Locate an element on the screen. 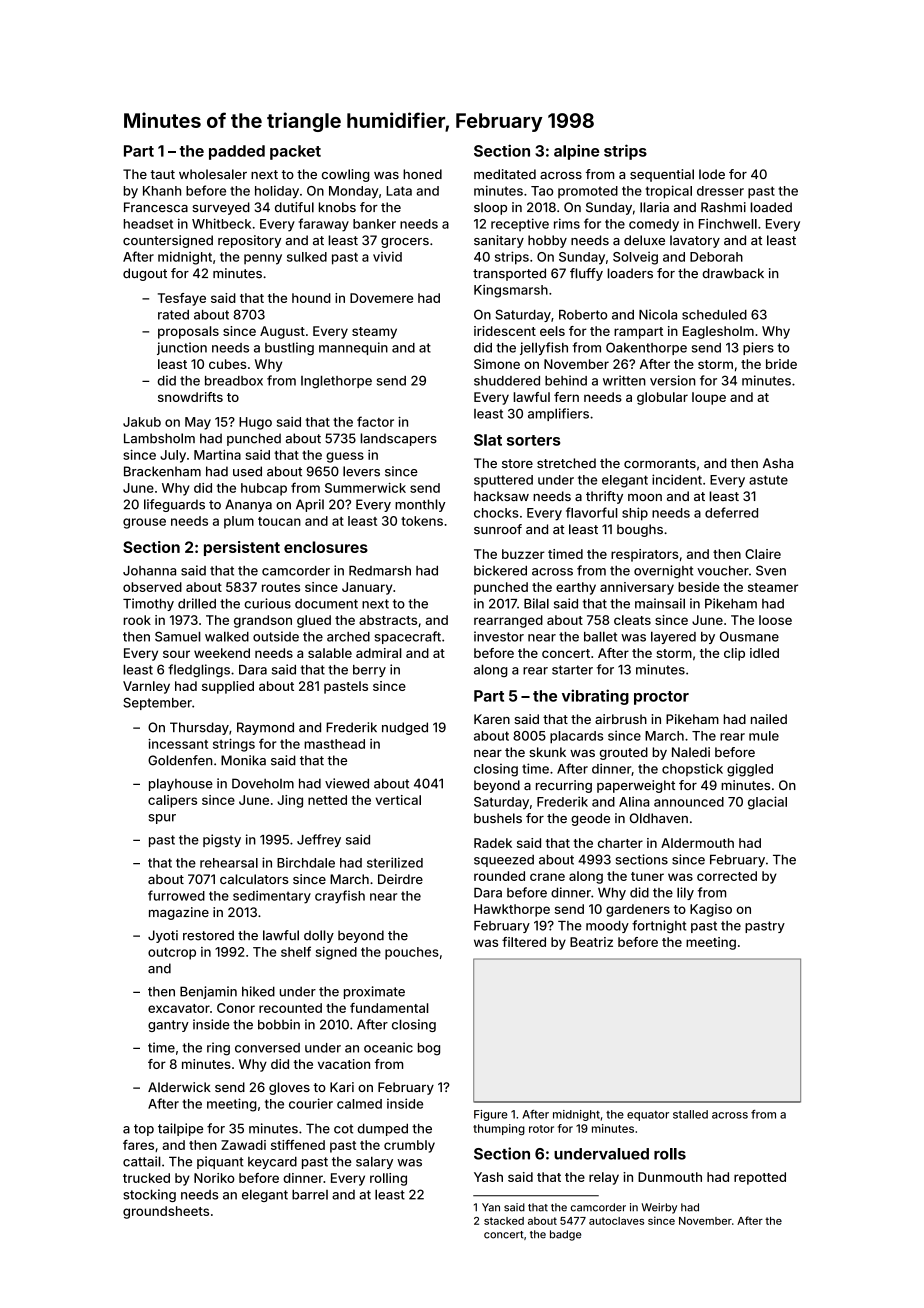 The height and width of the screenshot is (1308, 924). spur is located at coordinates (162, 819).
